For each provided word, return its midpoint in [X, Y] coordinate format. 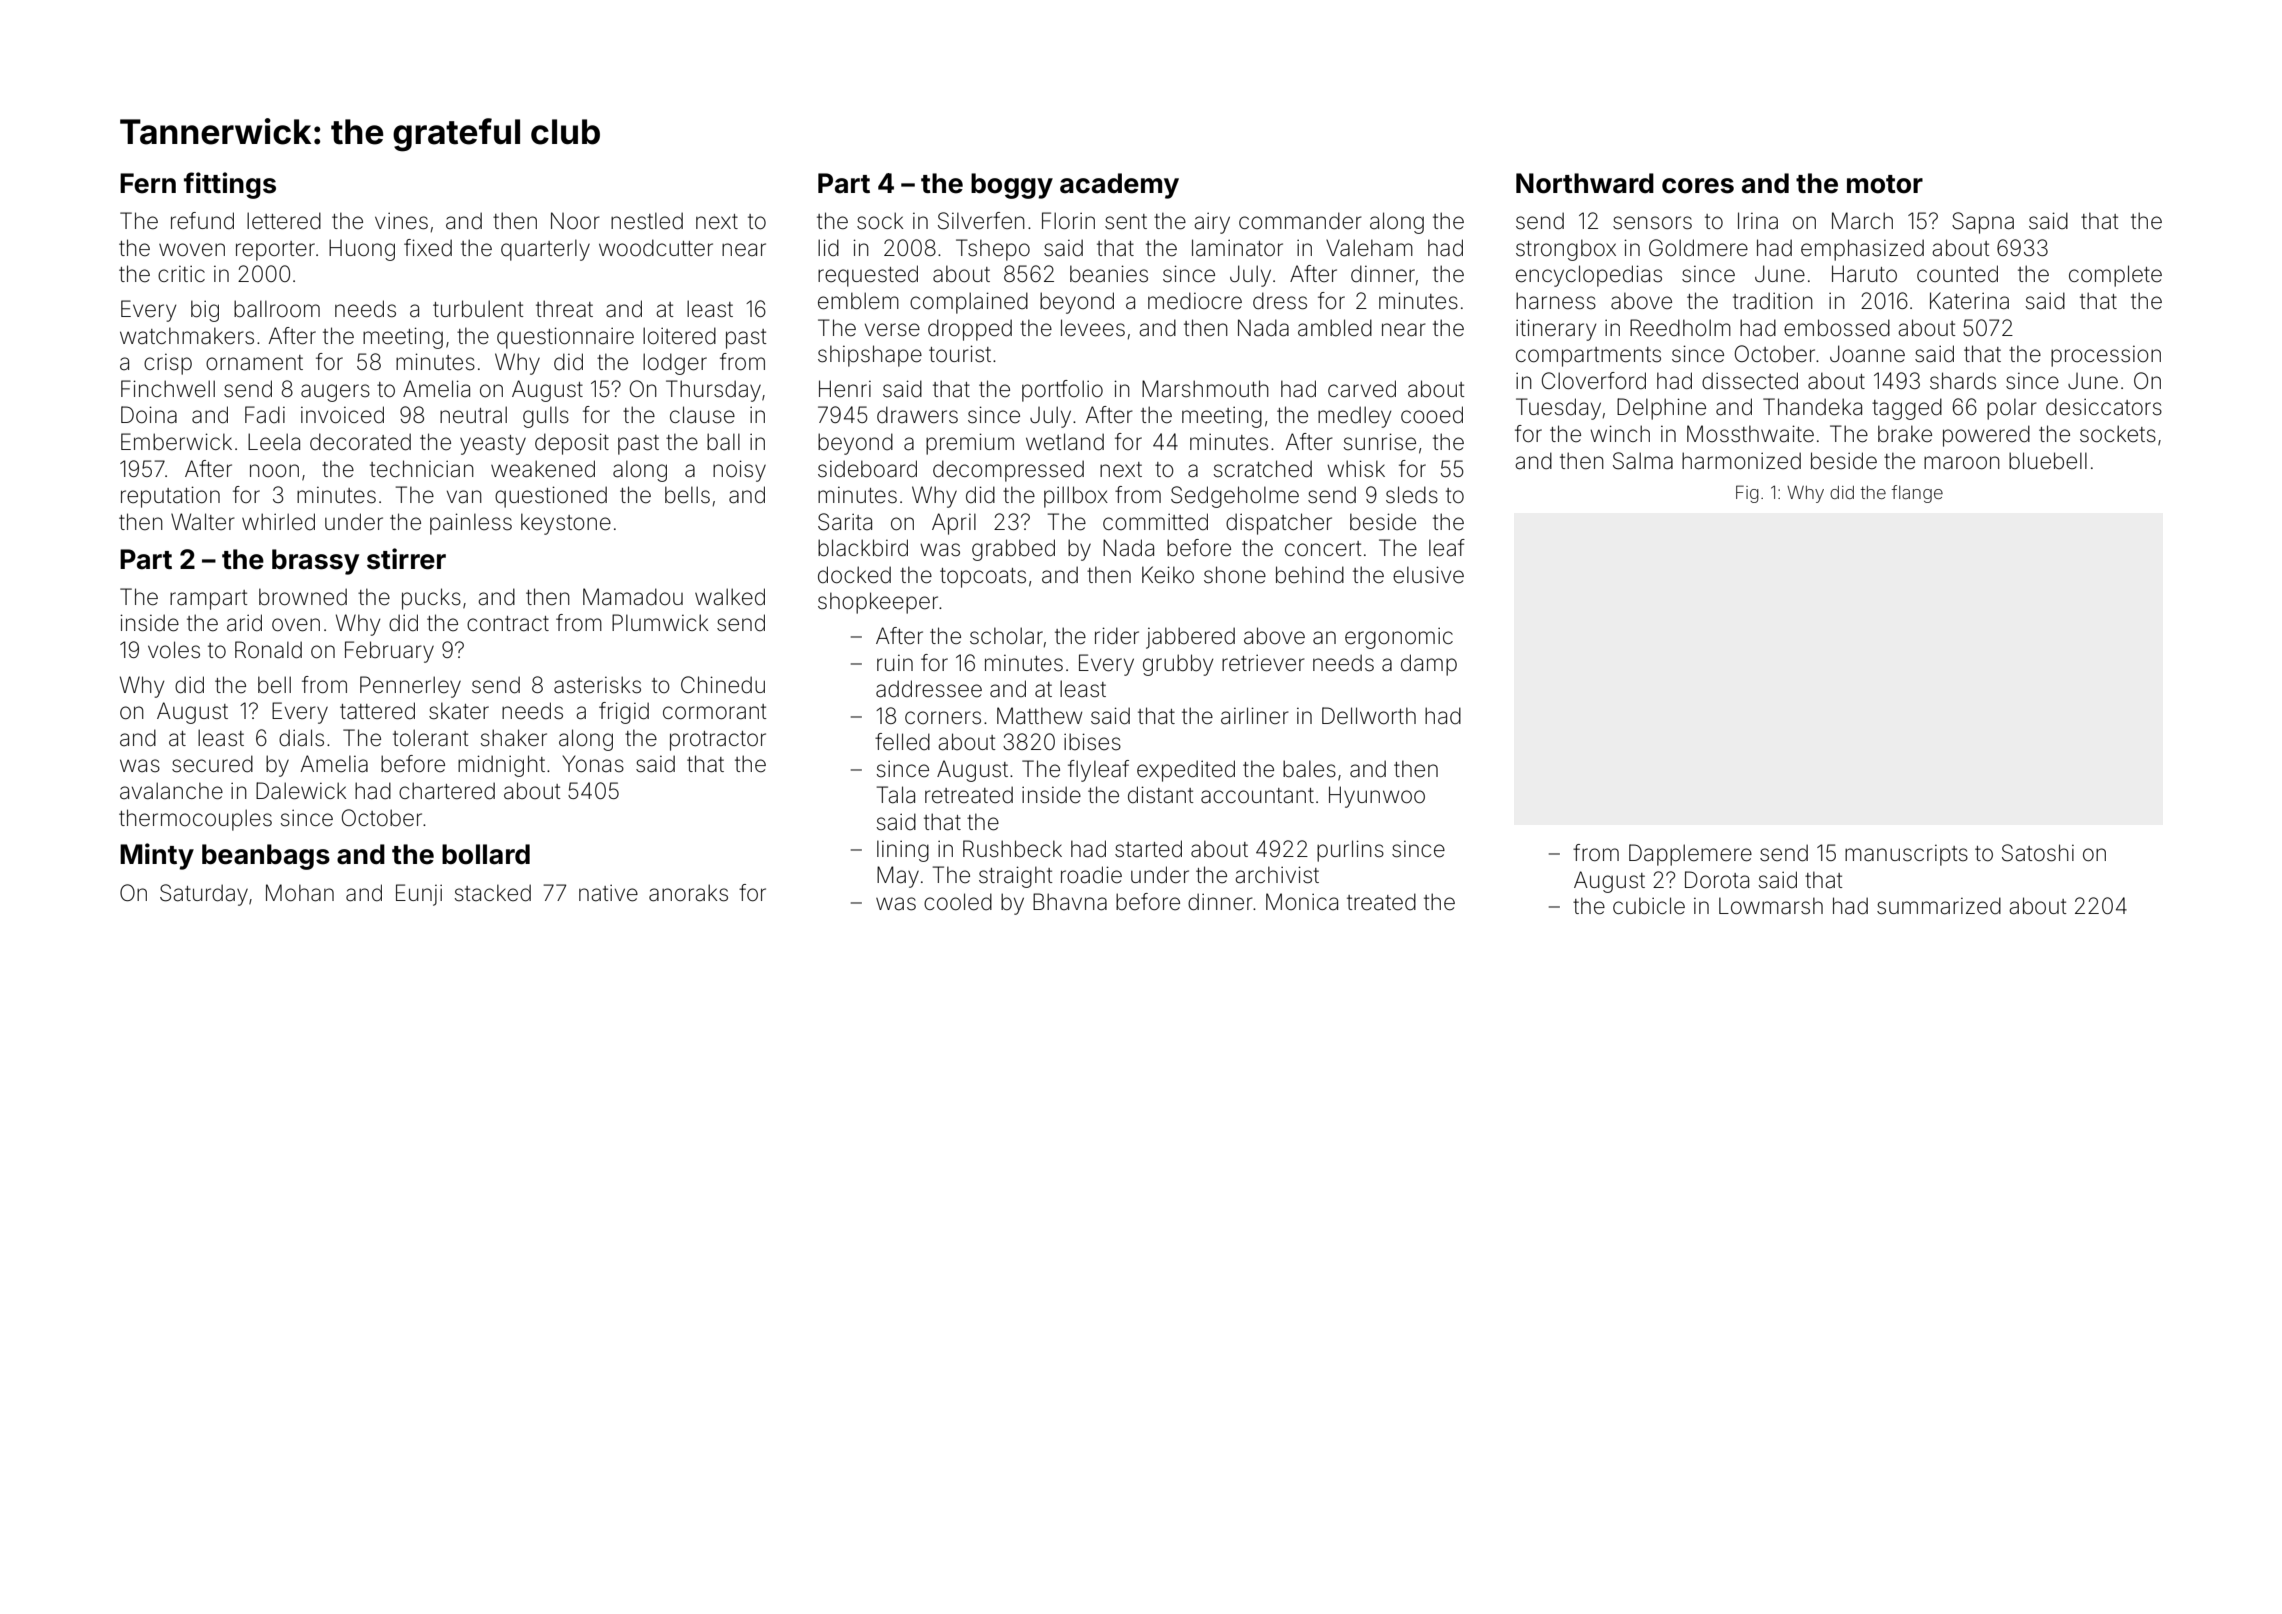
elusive [1428, 575]
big [205, 311]
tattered [377, 711]
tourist [960, 354]
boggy [1012, 186]
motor [1885, 184]
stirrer [406, 559]
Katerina [1969, 301]
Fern [148, 183]
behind [1310, 575]
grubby [1178, 665]
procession [2106, 356]
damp [1429, 665]
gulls [546, 417]
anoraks [688, 893]
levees [1093, 328]
